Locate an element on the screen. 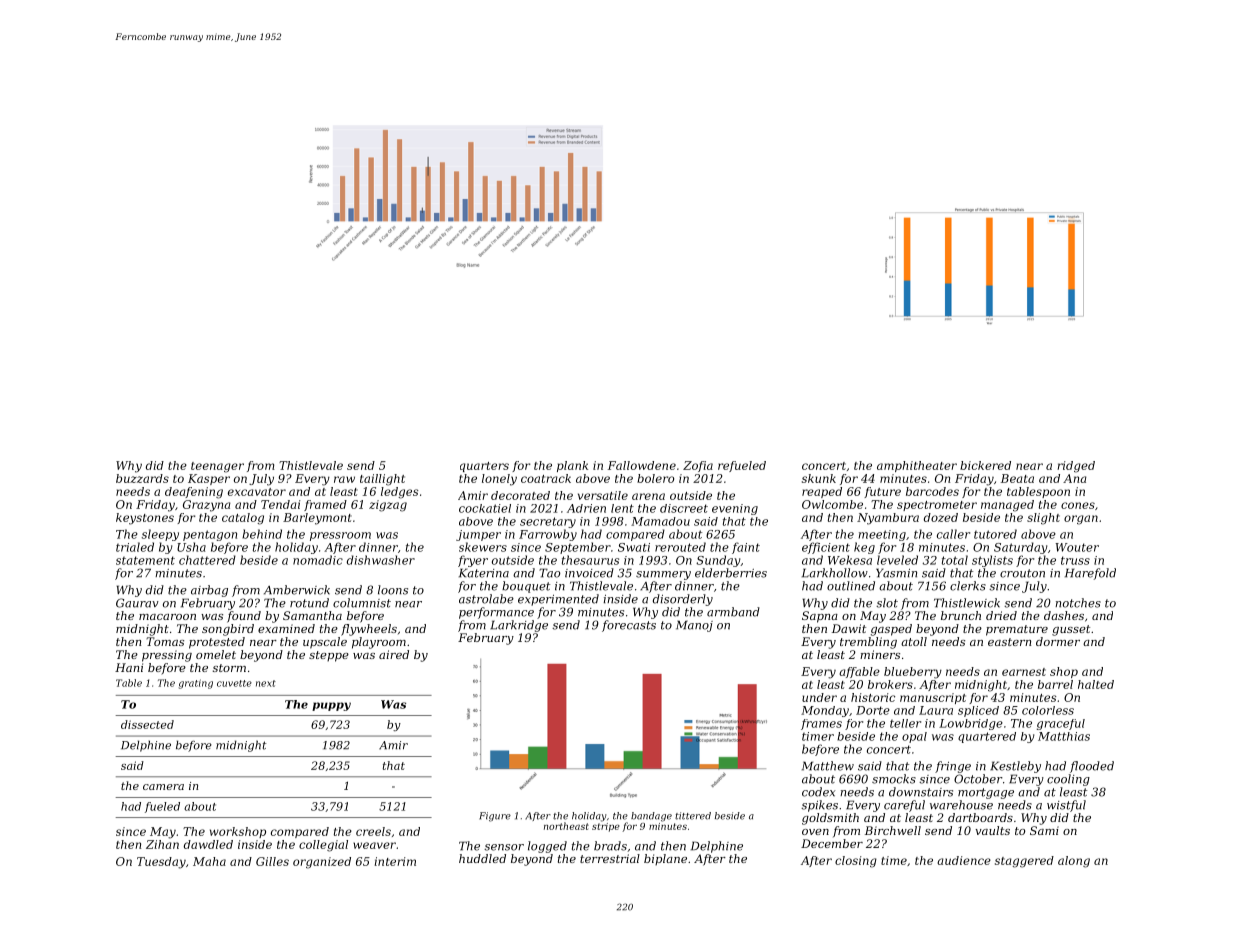 This screenshot has height=952, width=1233. bandage is located at coordinates (651, 817).
